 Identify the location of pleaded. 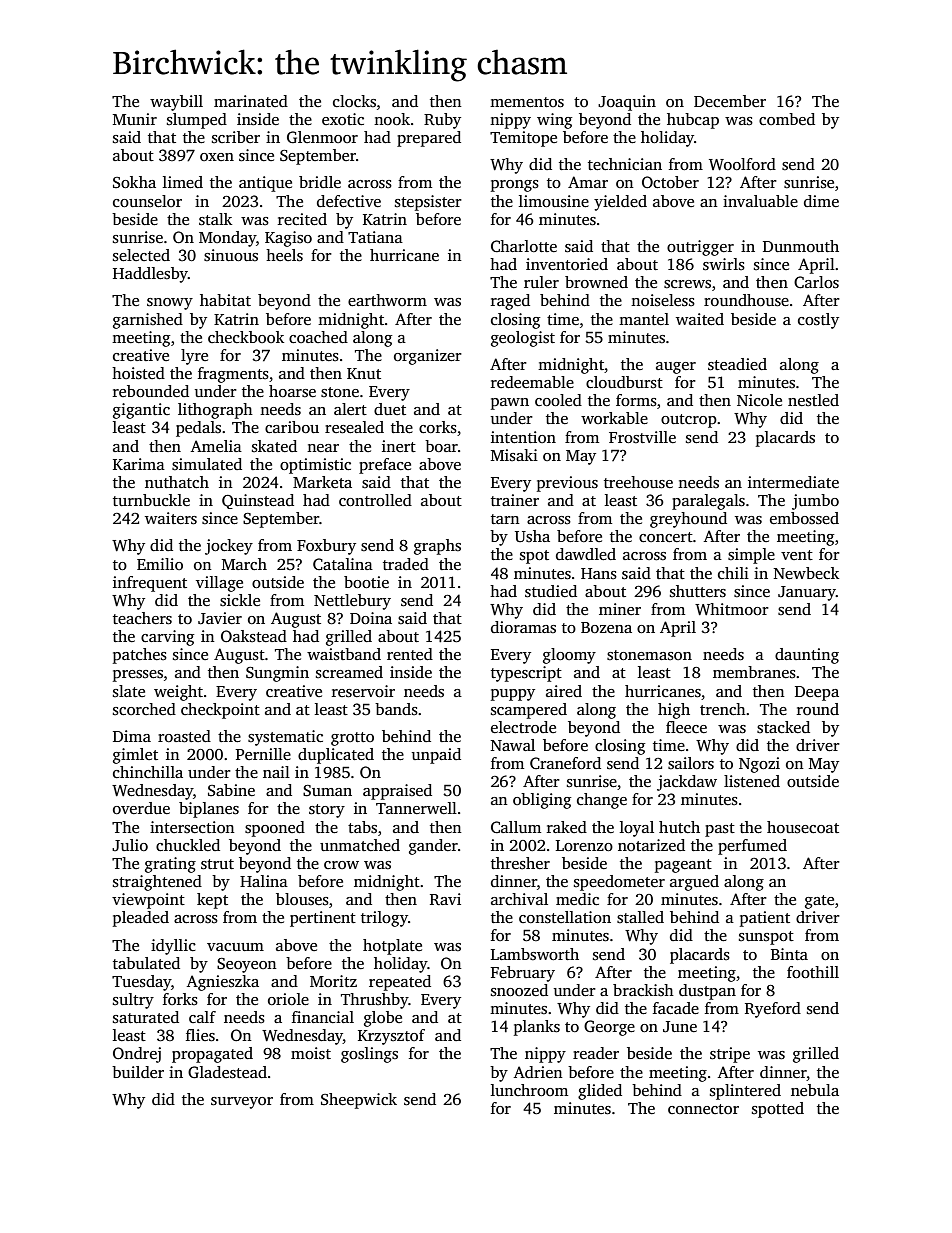
(141, 919).
